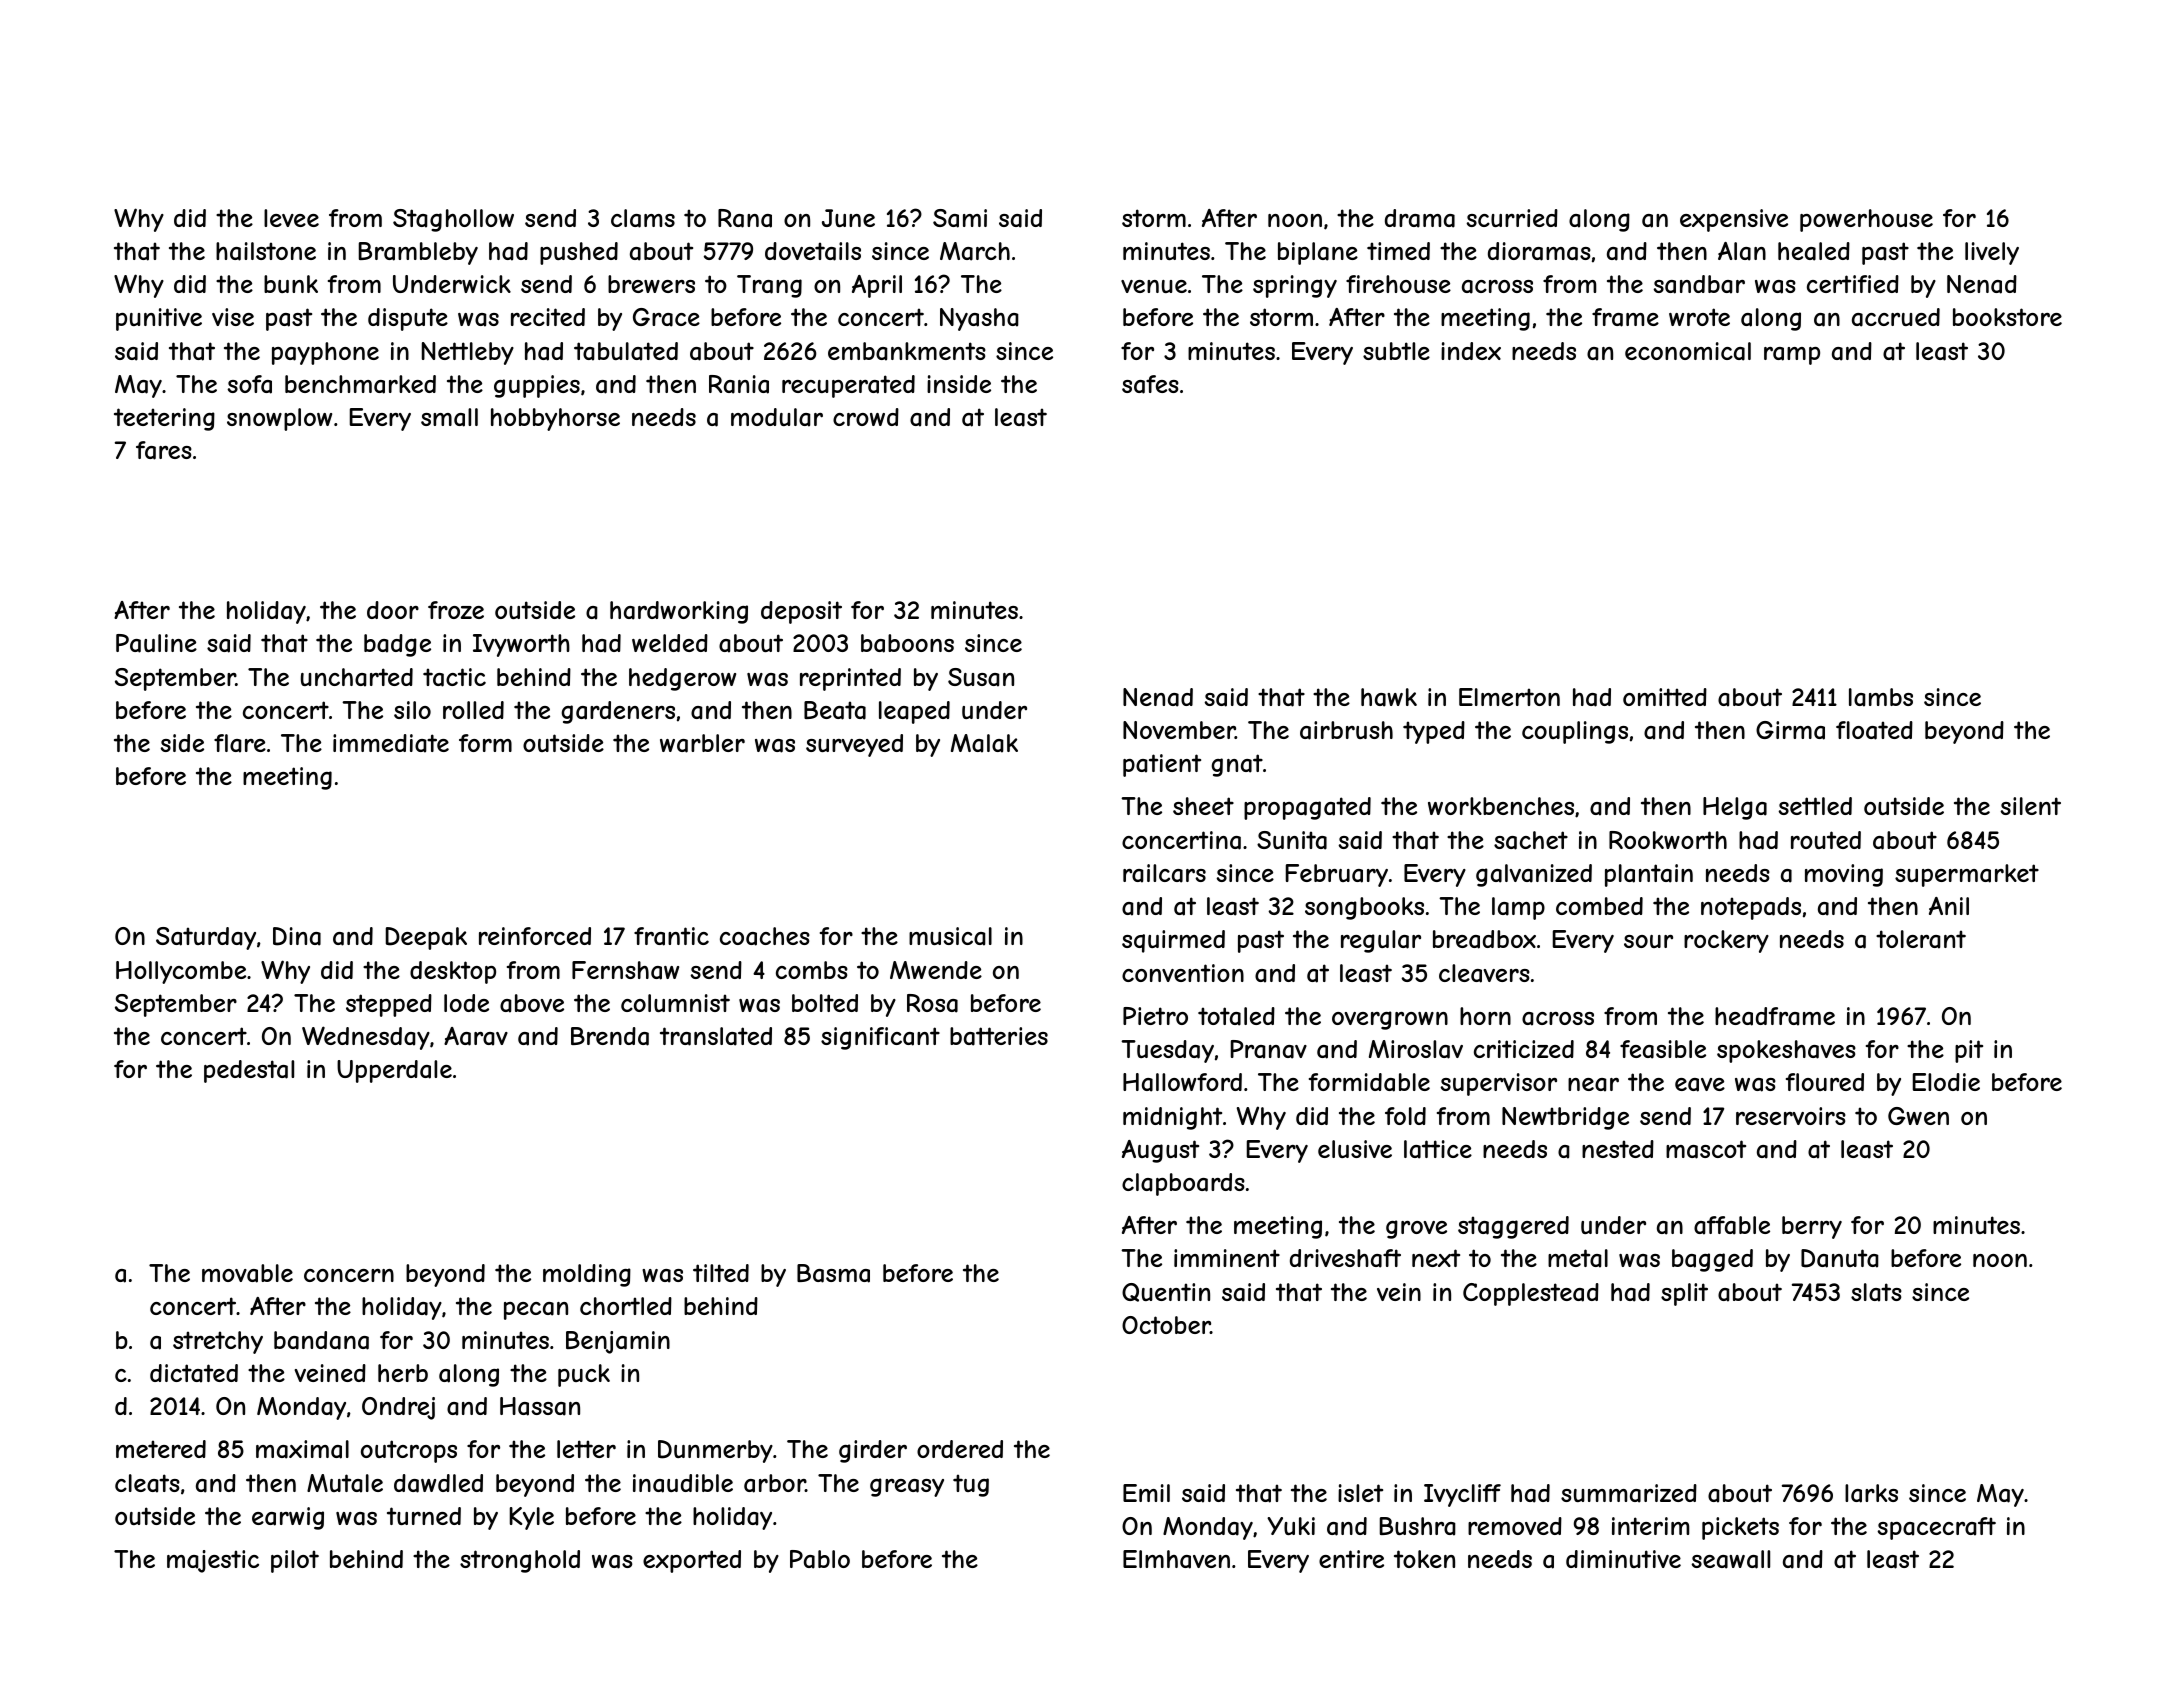 The width and height of the screenshot is (2178, 1683). I want to click on Emil, so click(1146, 1493).
